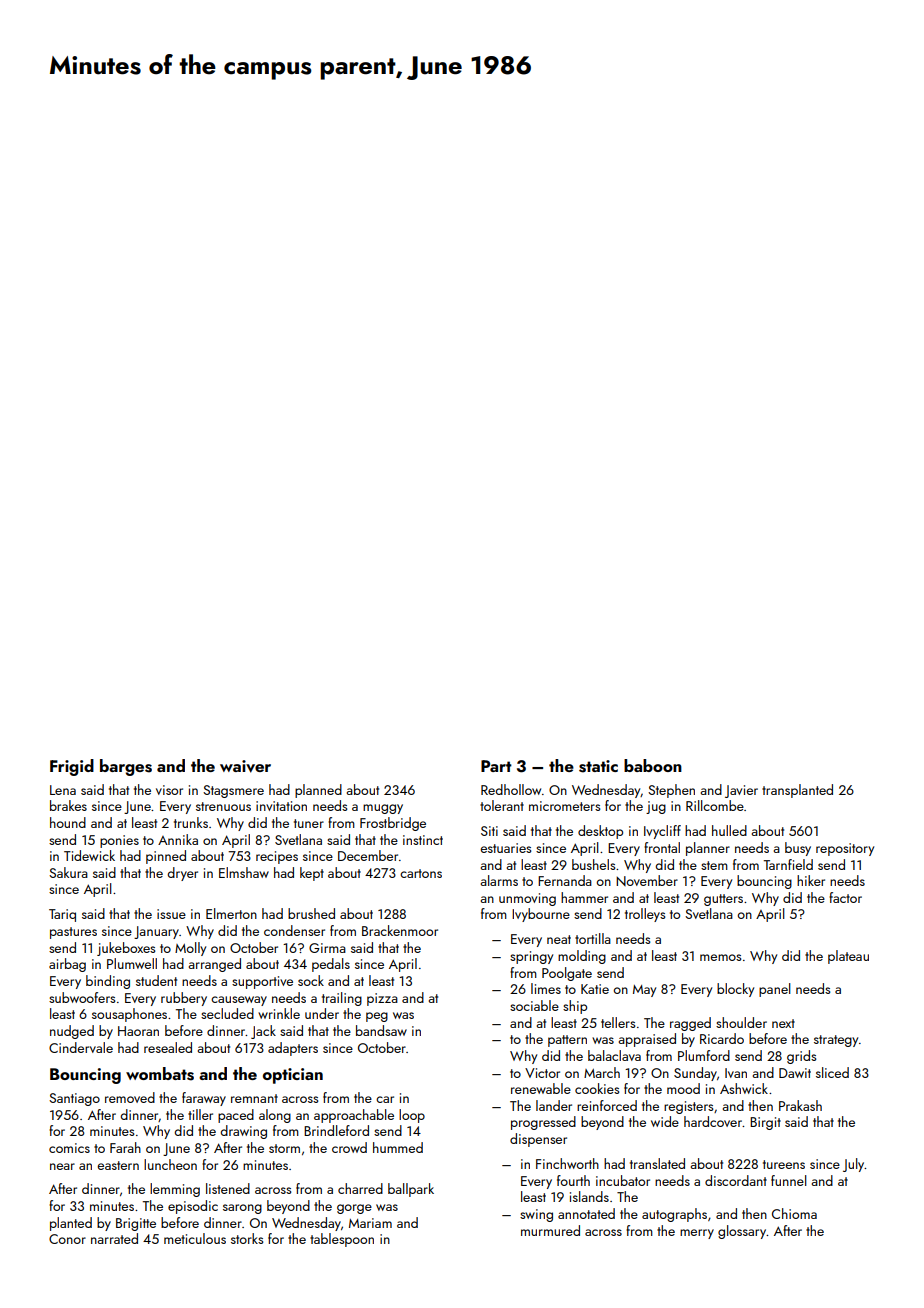  I want to click on Frigid, so click(72, 767).
